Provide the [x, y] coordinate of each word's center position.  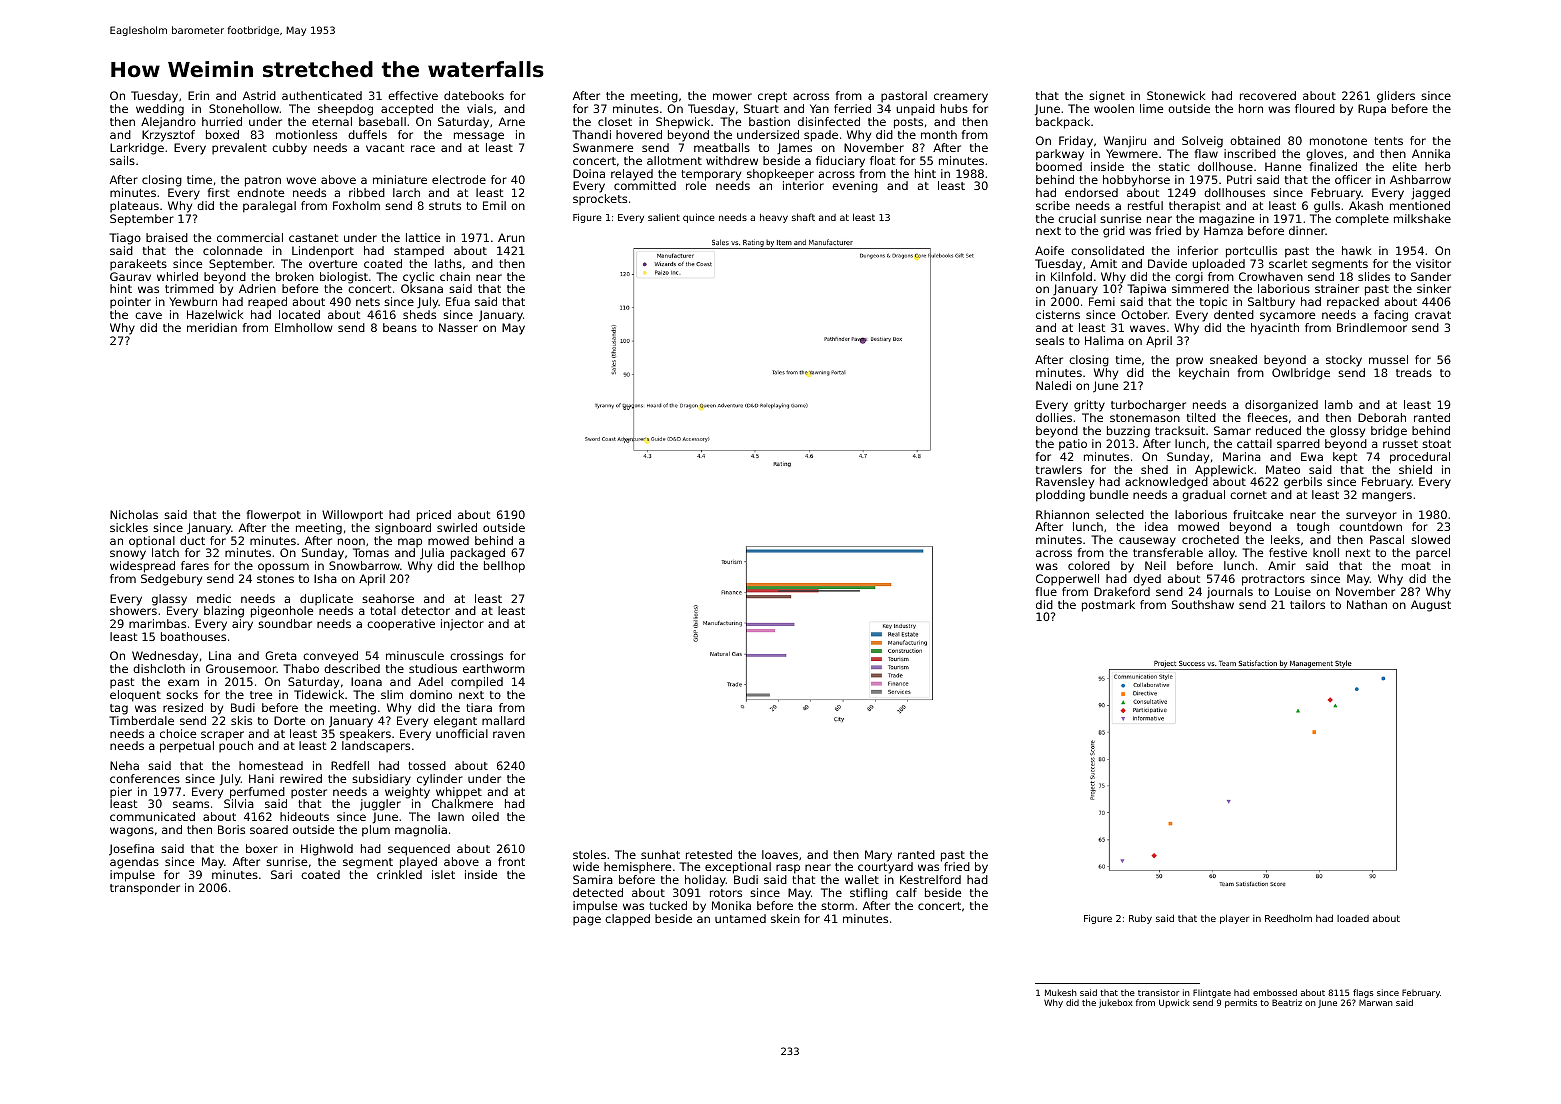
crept [772, 97]
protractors [1273, 580]
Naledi [1053, 385]
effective [413, 95]
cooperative [401, 625]
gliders [1396, 97]
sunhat [660, 854]
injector [462, 625]
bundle [1109, 494]
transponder [145, 889]
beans [400, 327]
